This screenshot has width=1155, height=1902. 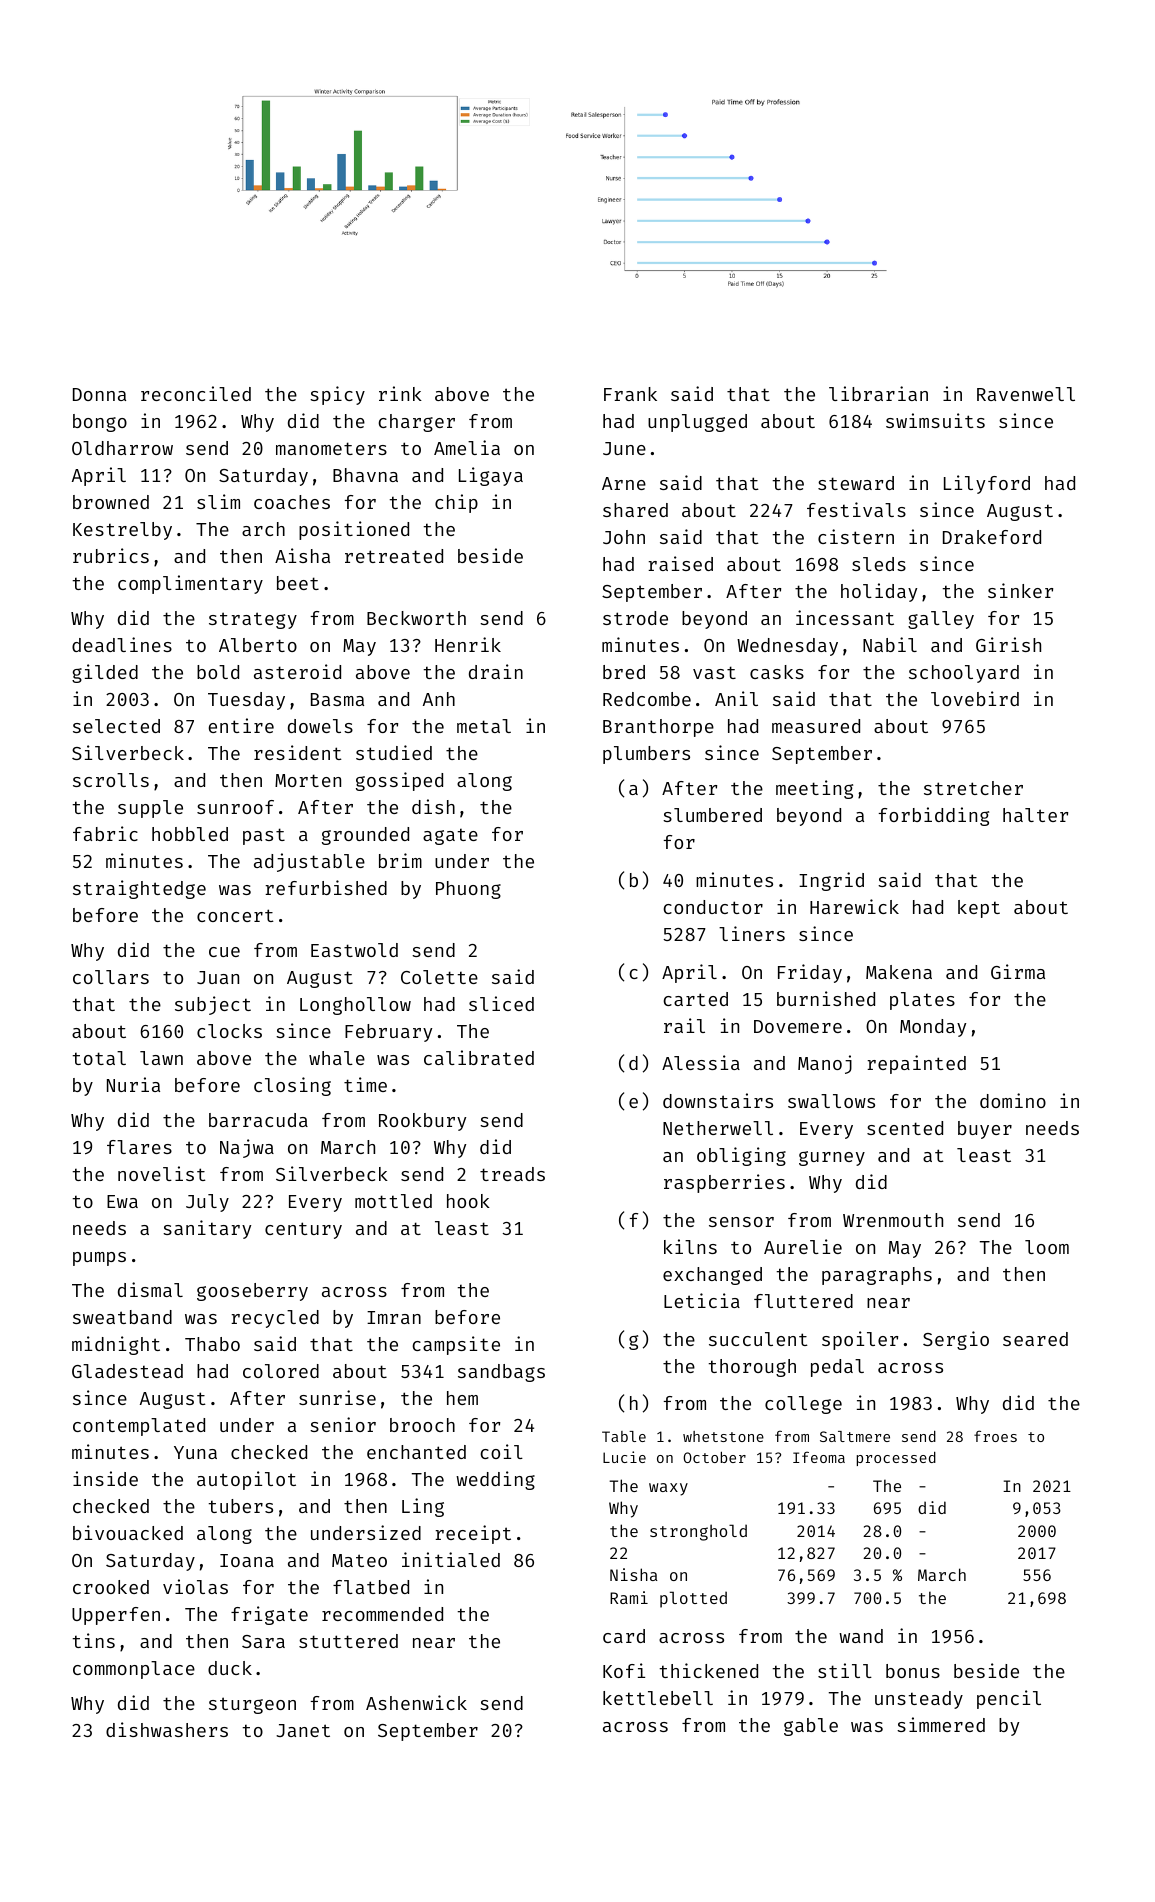 What do you see at coordinates (111, 502) in the screenshot?
I see `browned` at bounding box center [111, 502].
